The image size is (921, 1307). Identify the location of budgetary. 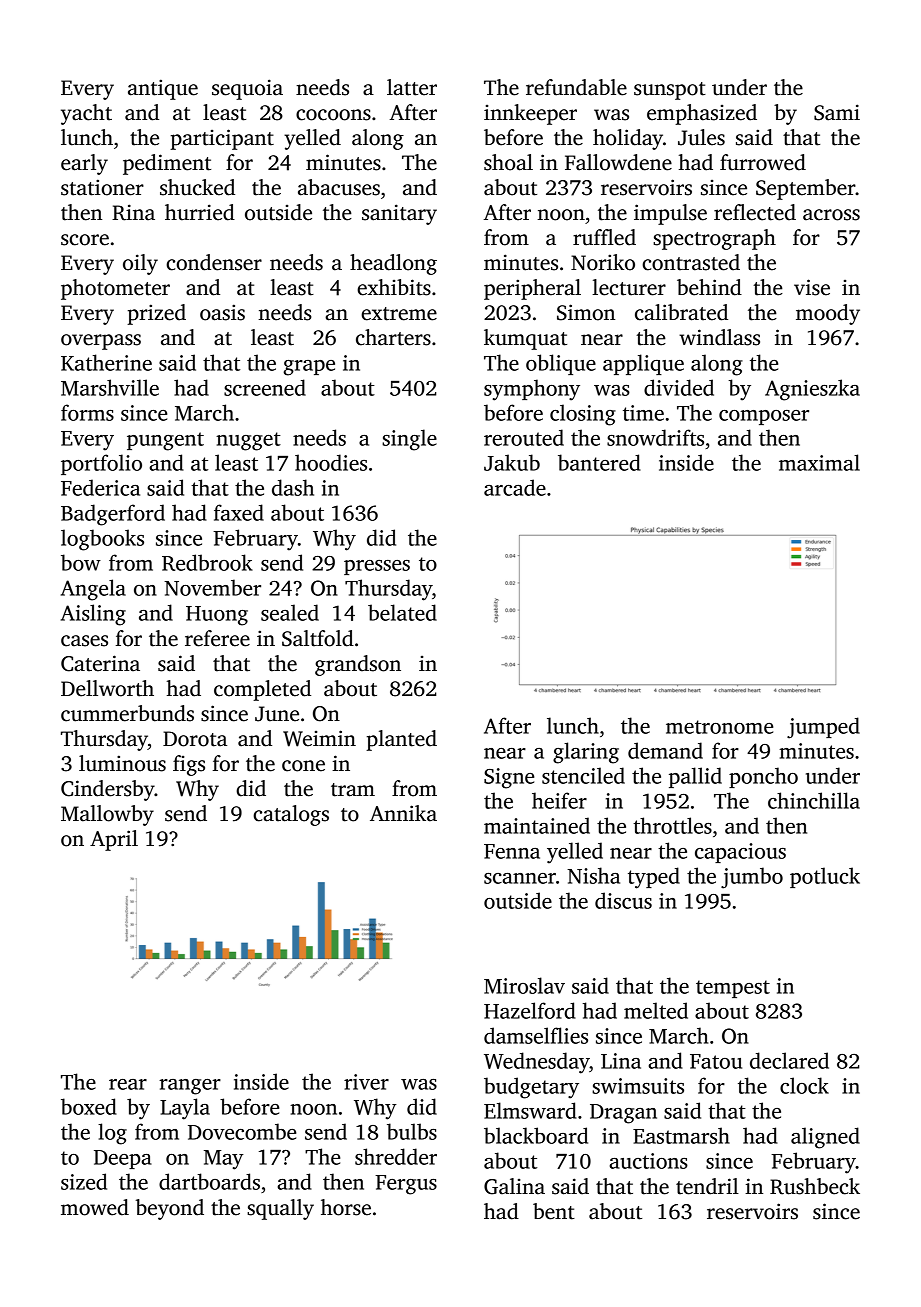
(531, 1088).
